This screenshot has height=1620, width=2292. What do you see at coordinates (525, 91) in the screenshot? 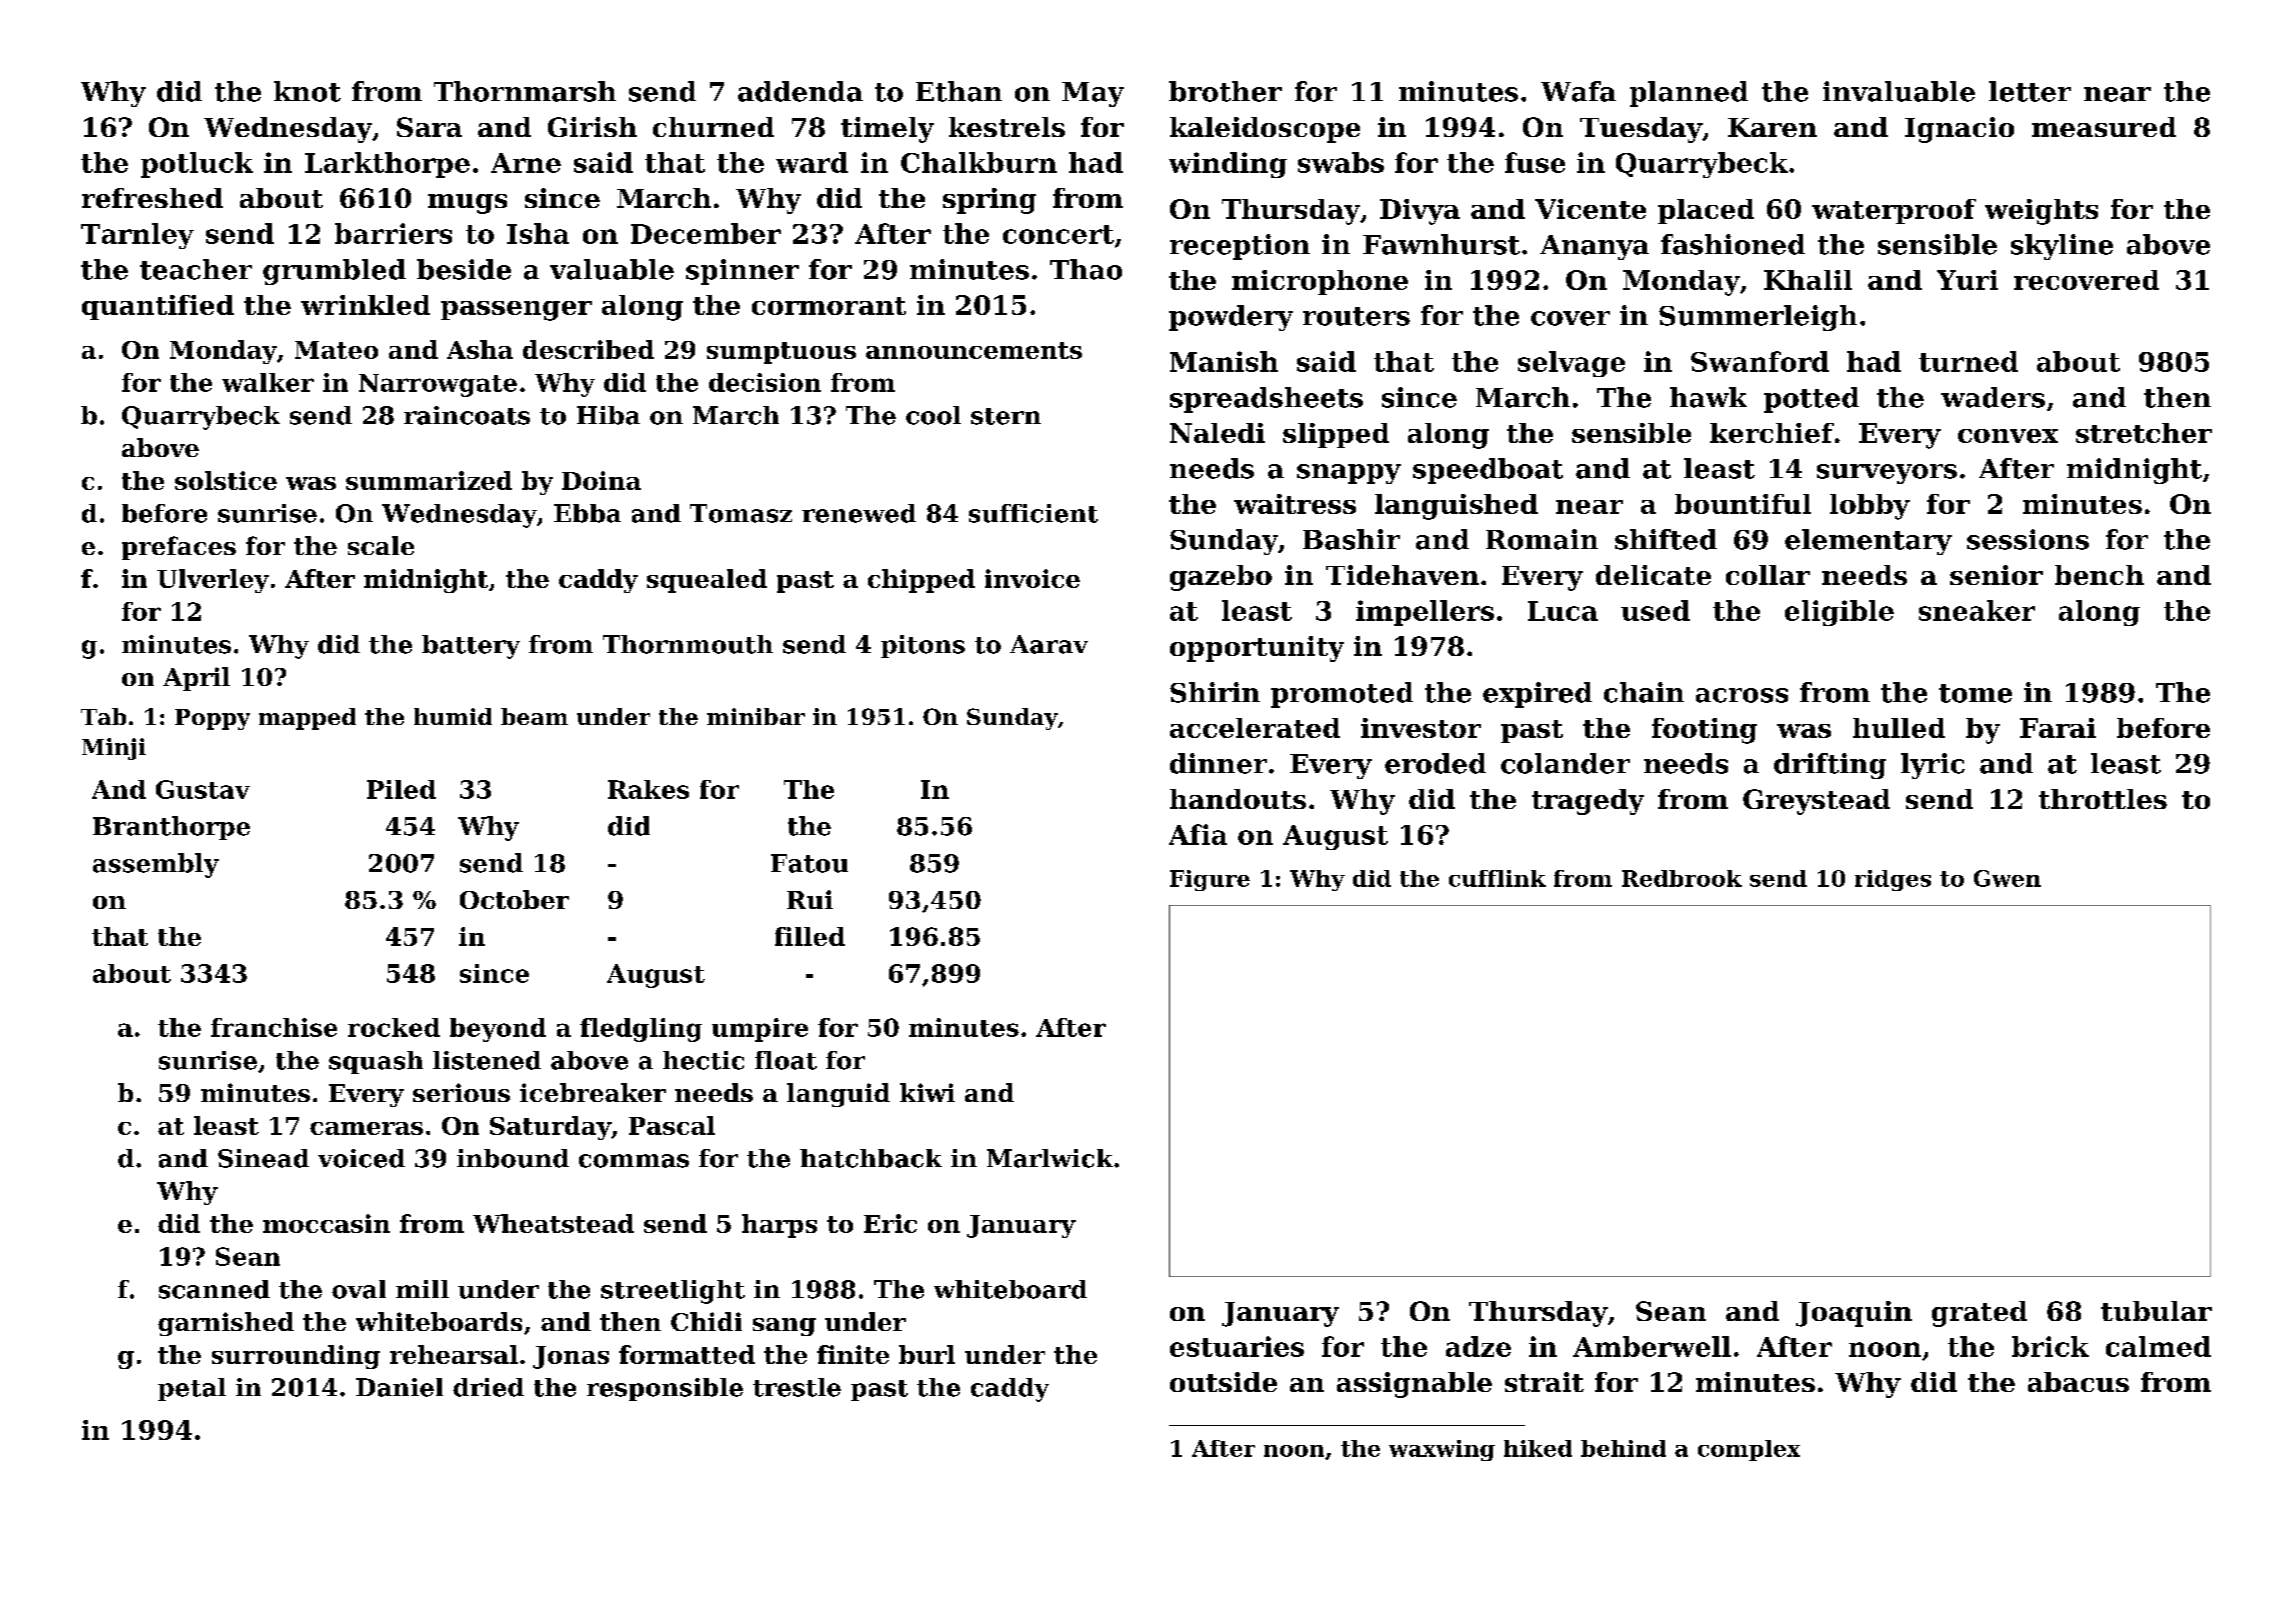
I see `Thornmarsh` at bounding box center [525, 91].
